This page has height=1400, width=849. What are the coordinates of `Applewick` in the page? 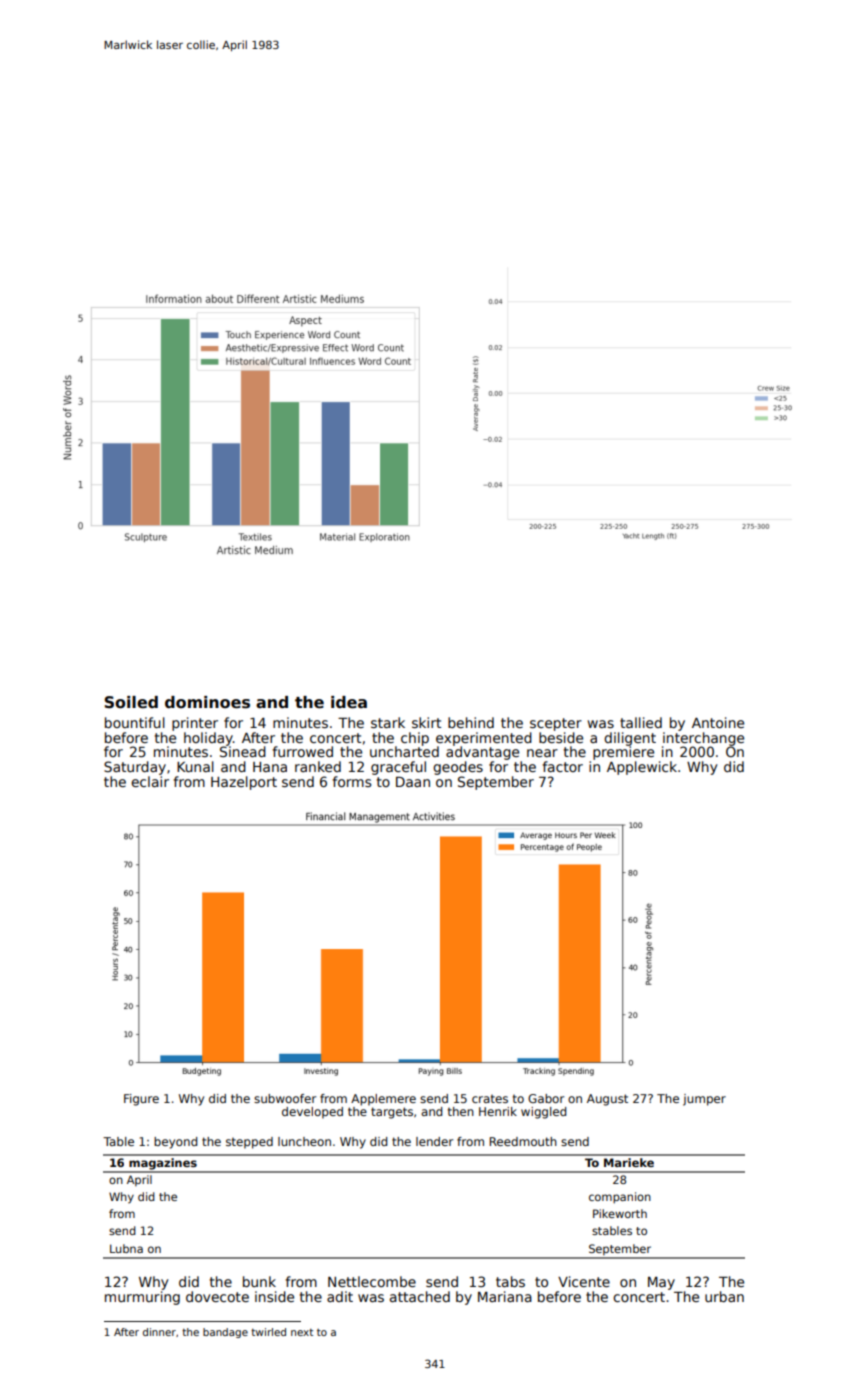 It's located at (642, 768).
